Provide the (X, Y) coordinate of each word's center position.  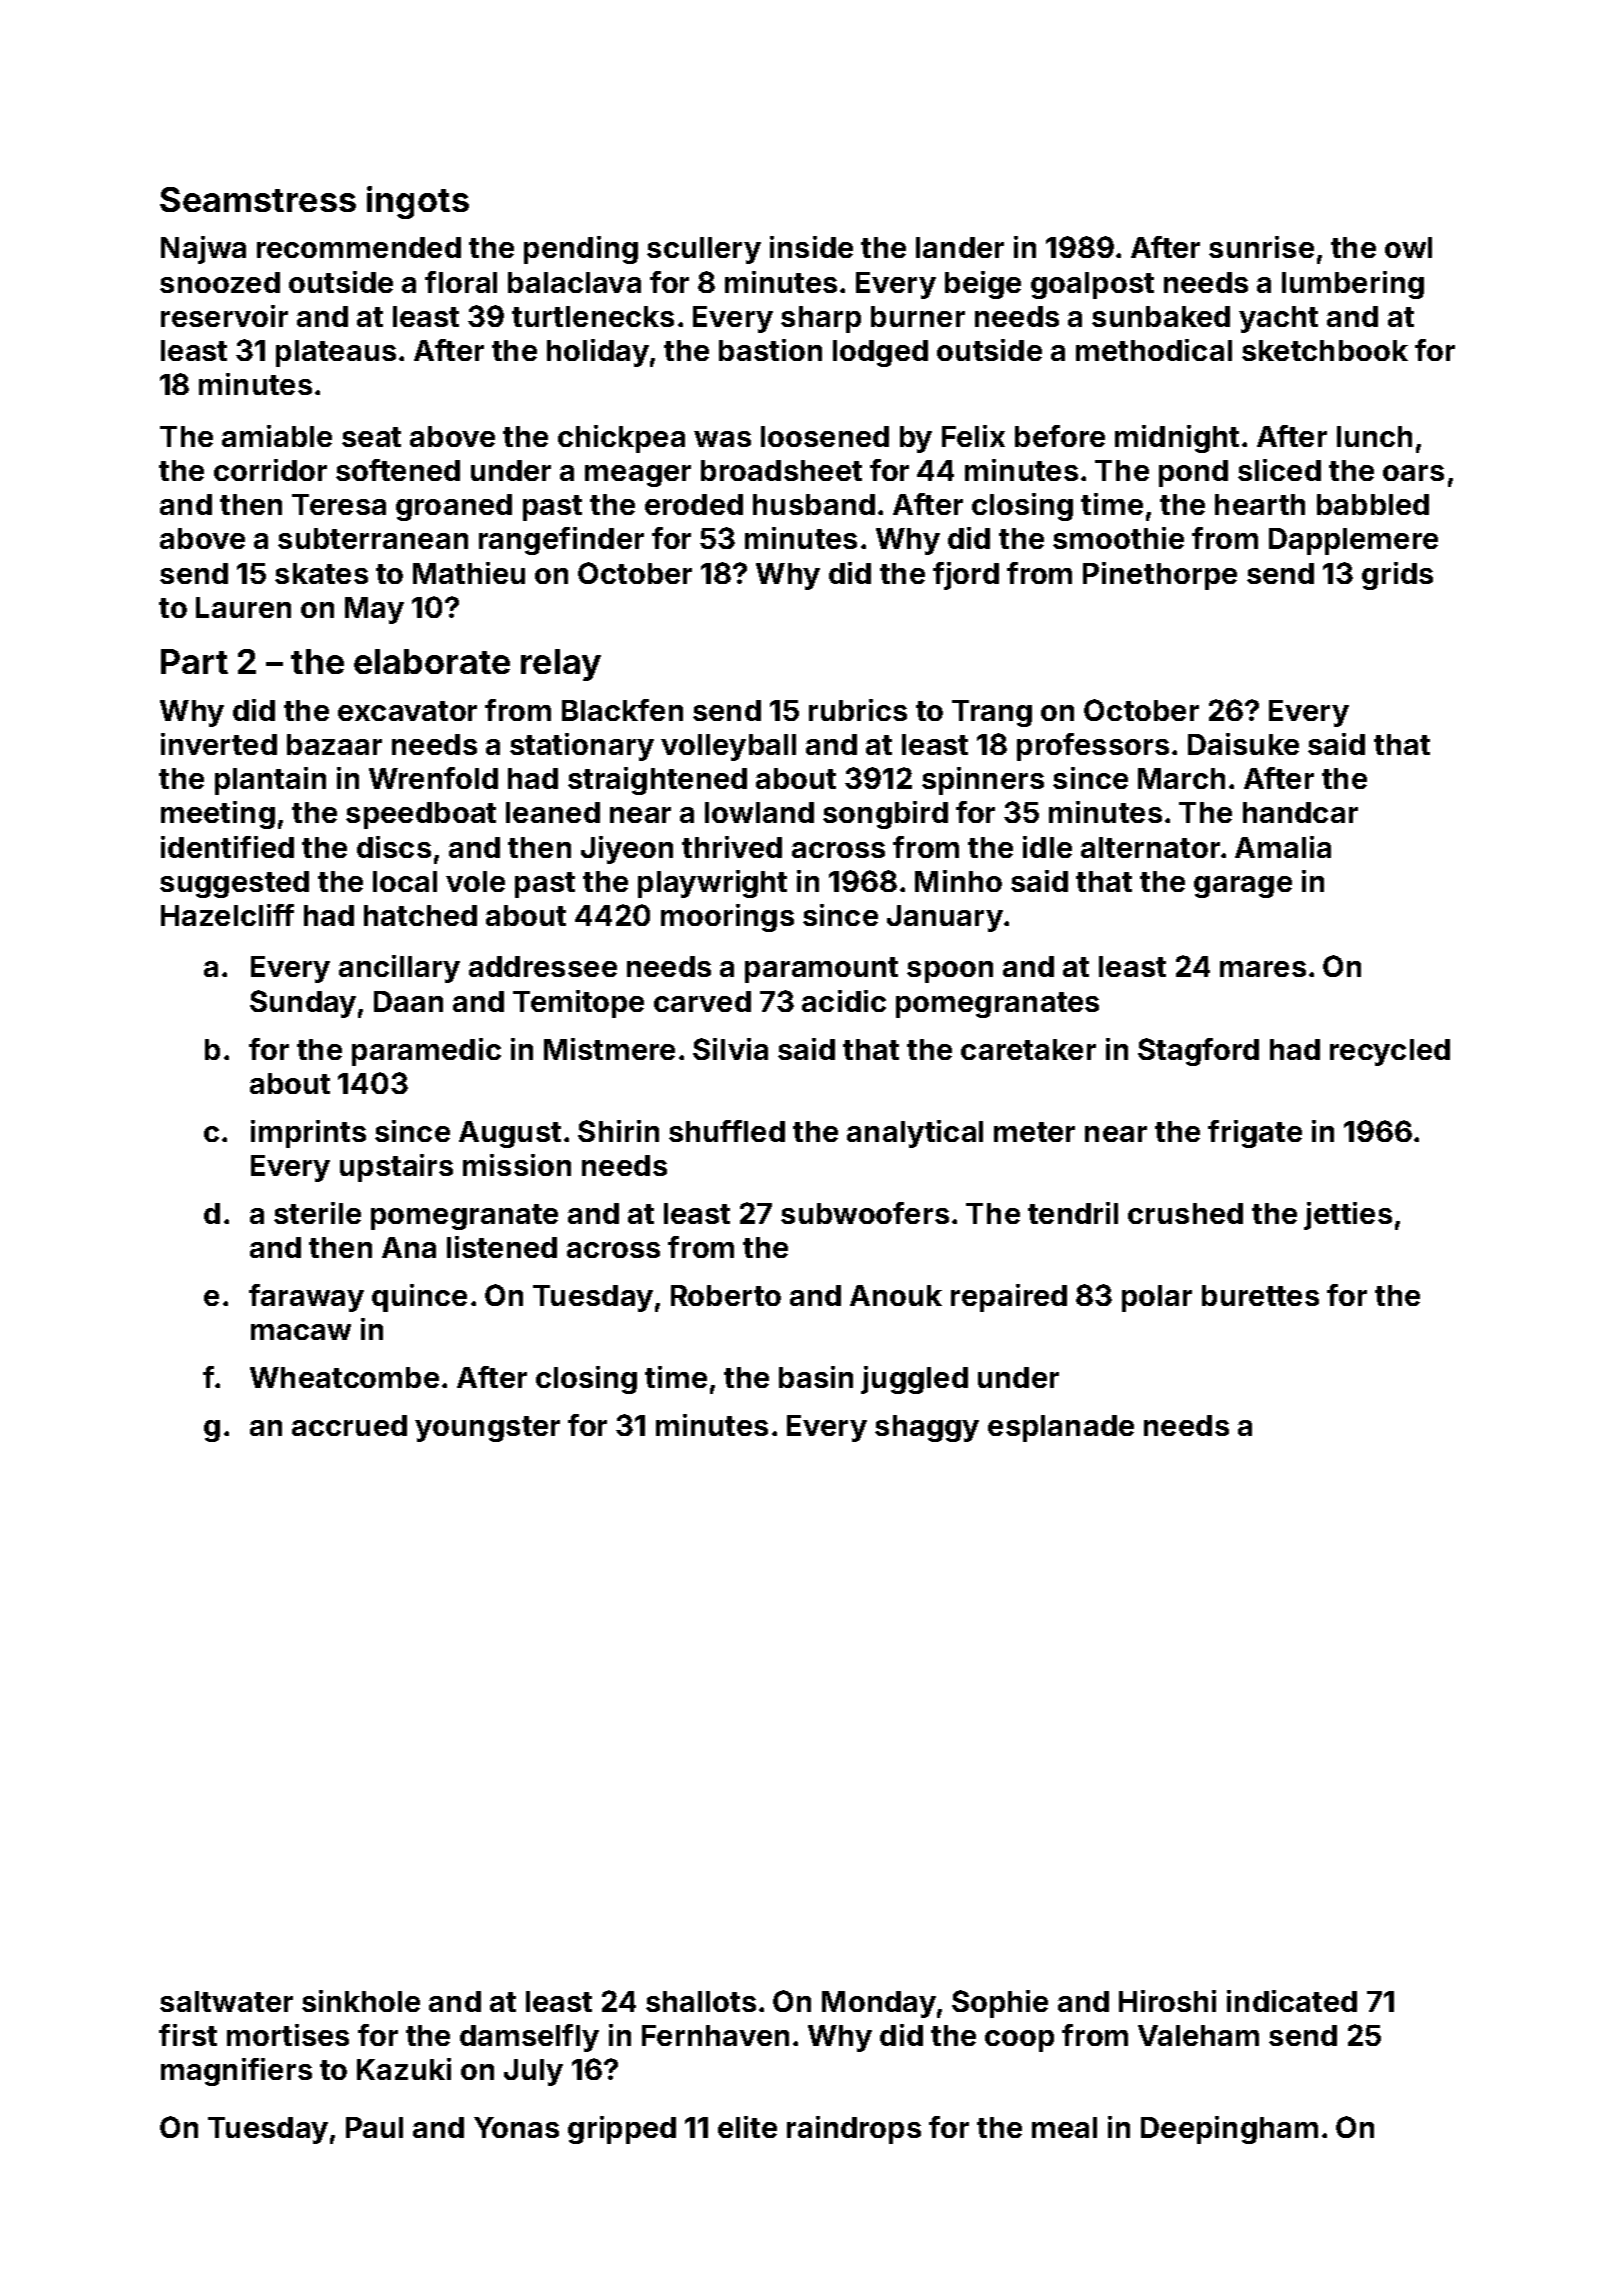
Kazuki (404, 2069)
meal (1064, 2127)
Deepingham (1229, 2130)
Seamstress (258, 199)
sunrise (1261, 247)
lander (960, 247)
